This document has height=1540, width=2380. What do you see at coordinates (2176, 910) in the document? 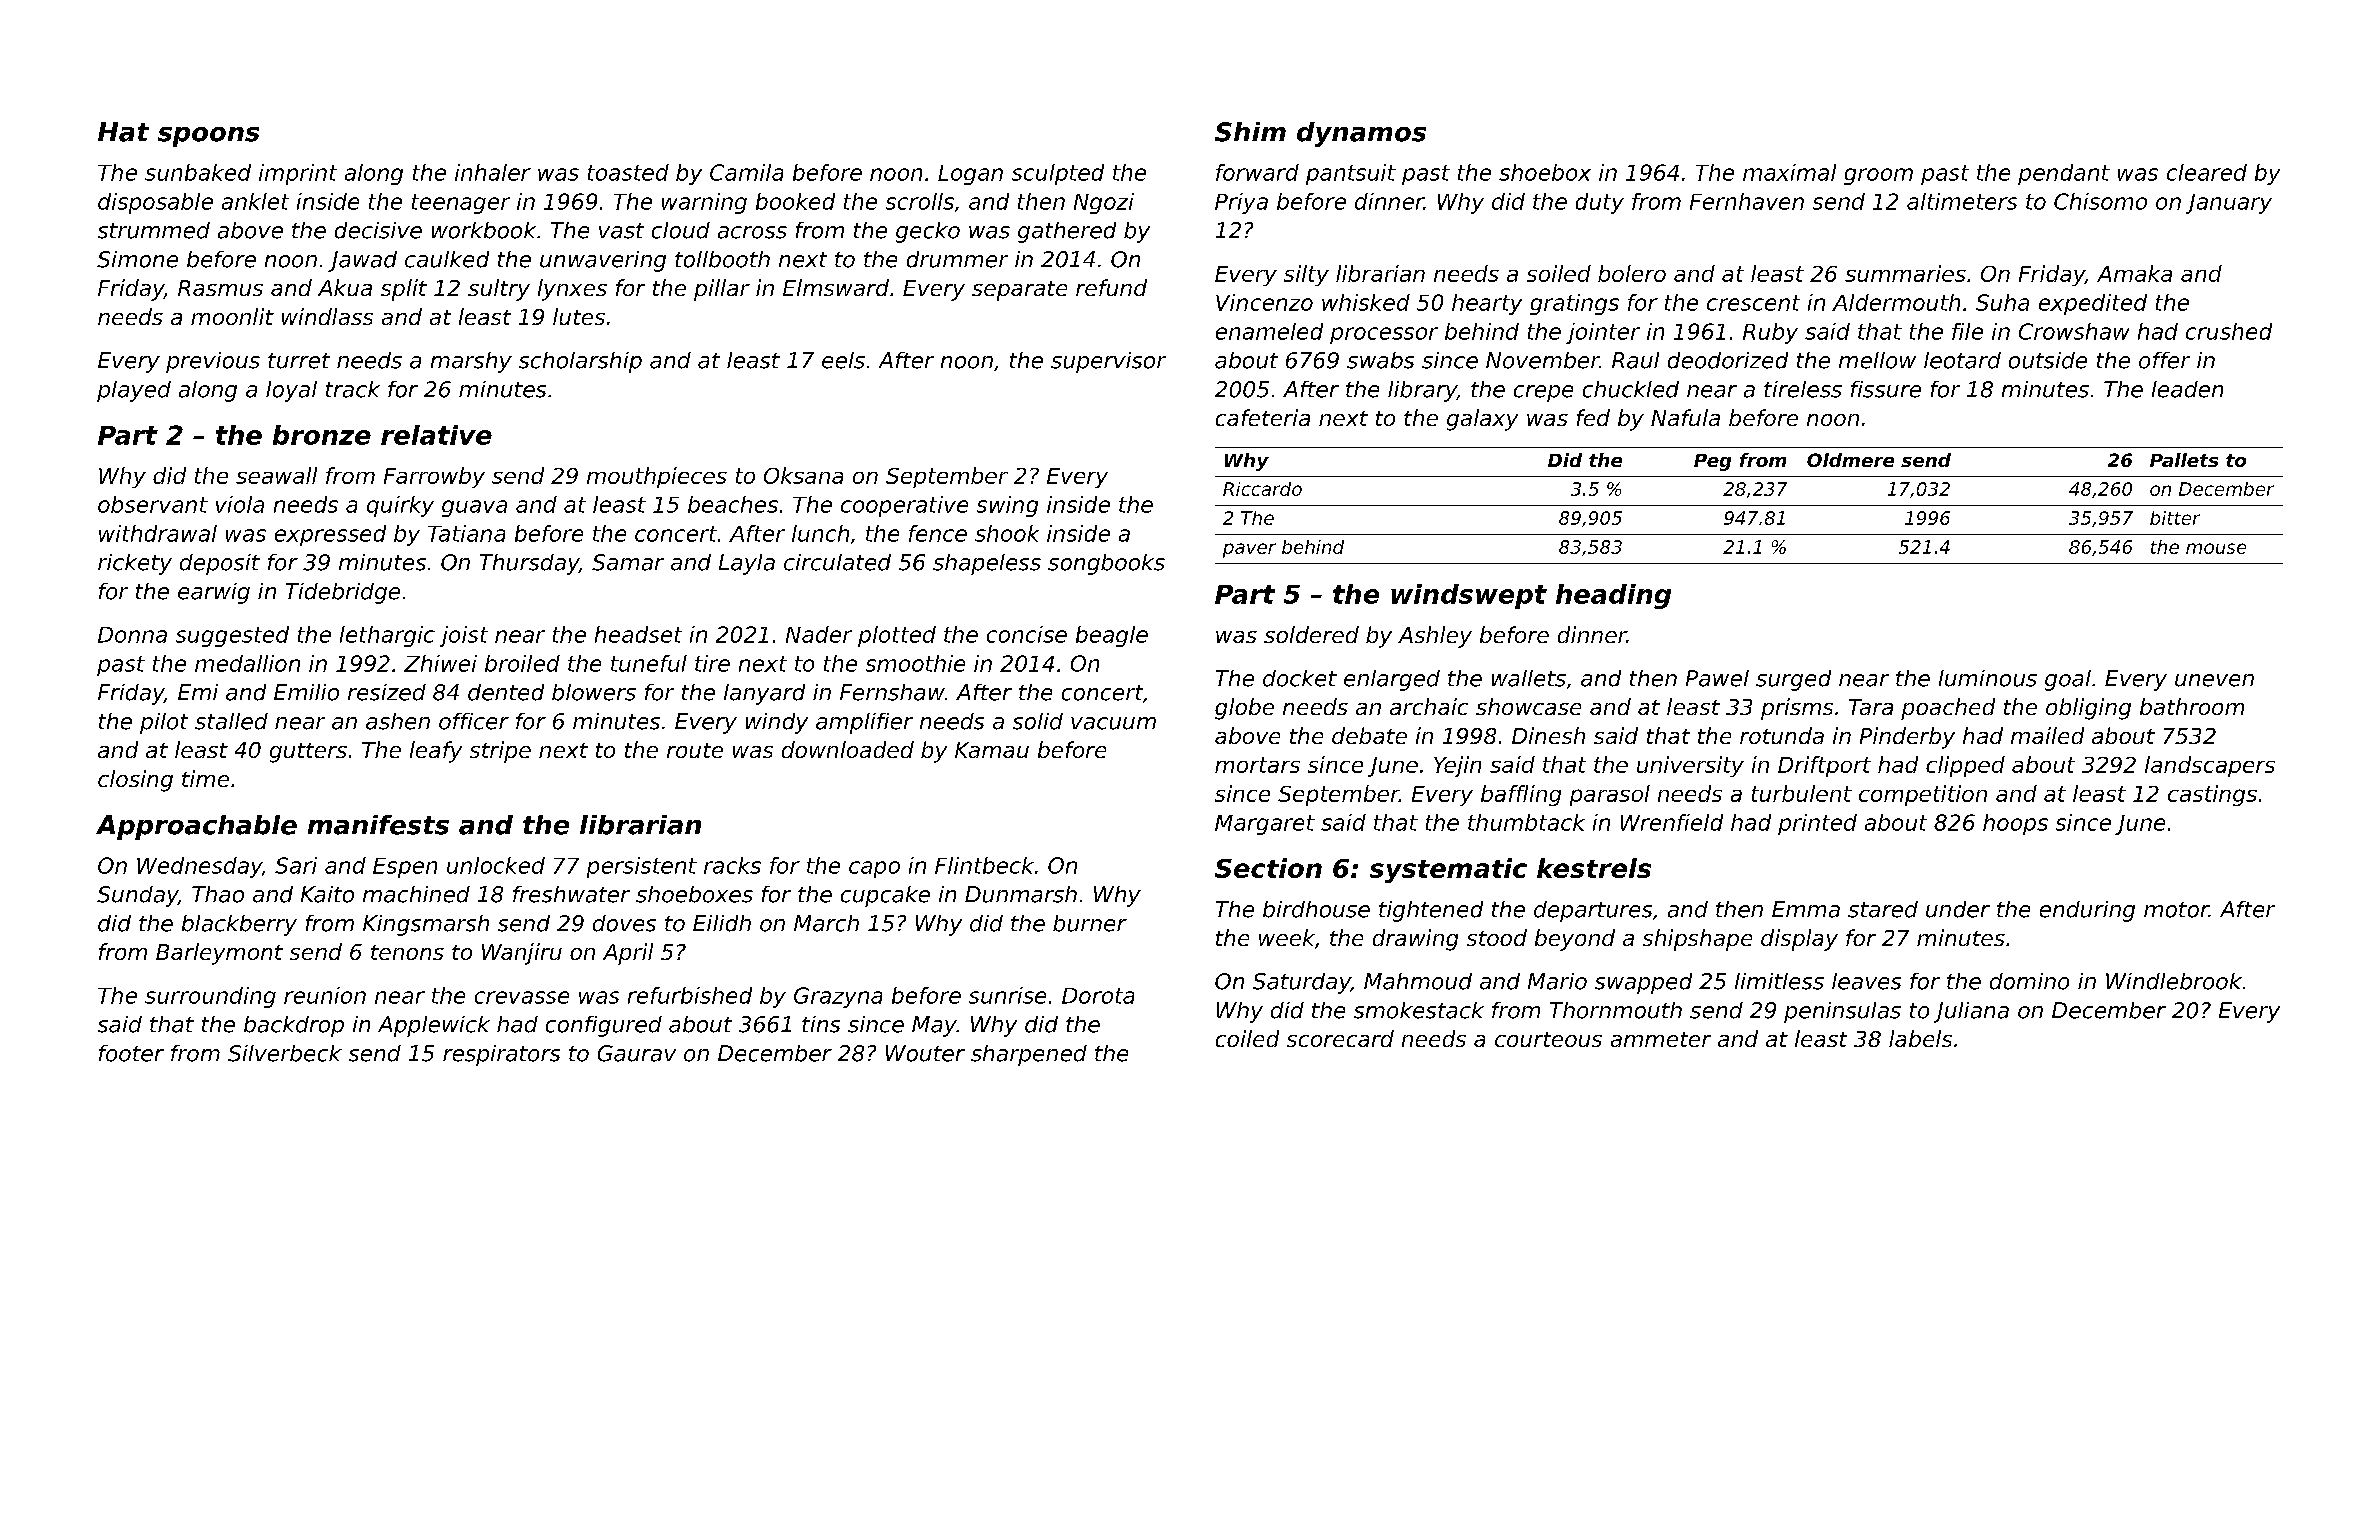
I see `motor` at bounding box center [2176, 910].
